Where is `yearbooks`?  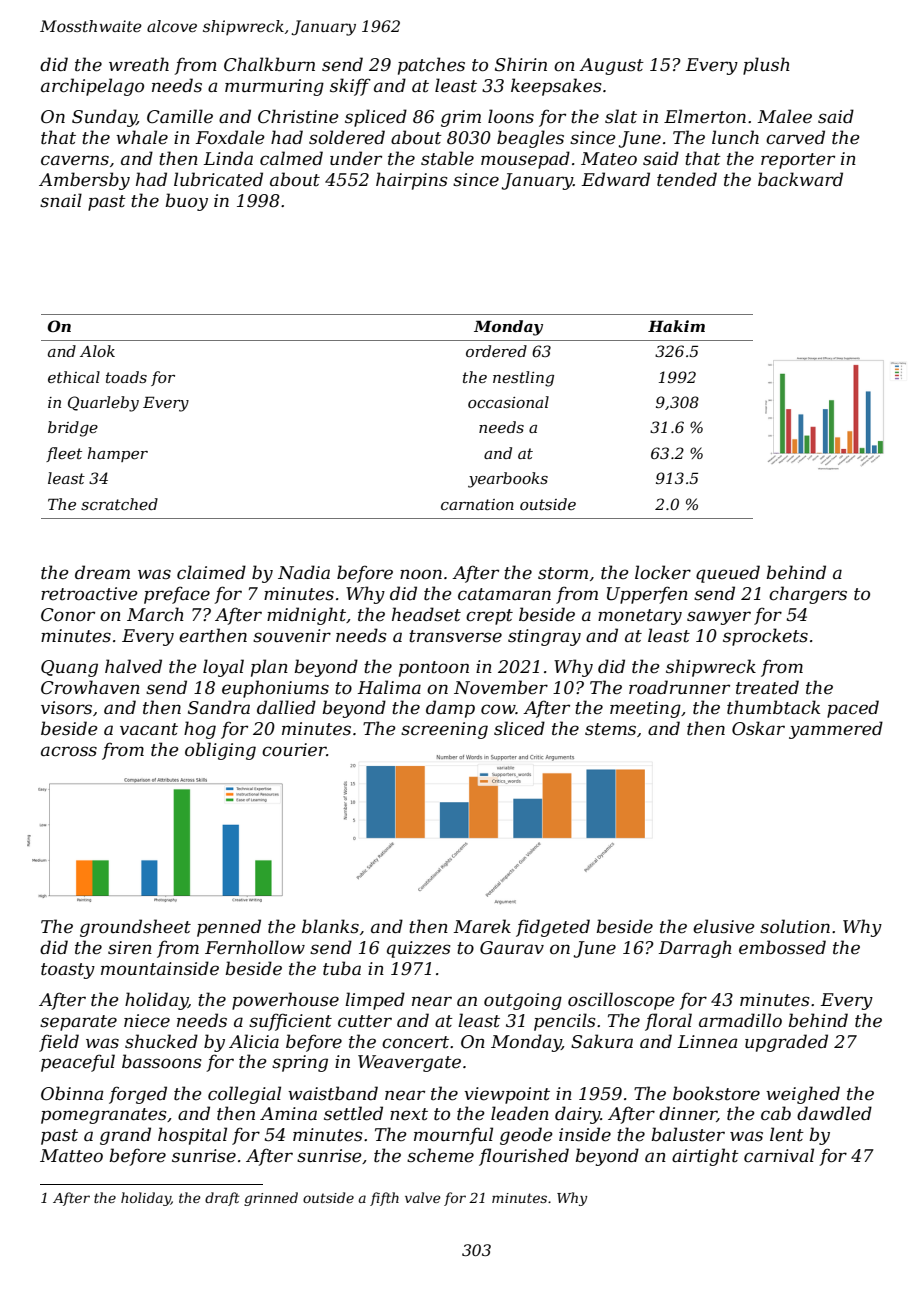
yearbooks is located at coordinates (508, 480).
